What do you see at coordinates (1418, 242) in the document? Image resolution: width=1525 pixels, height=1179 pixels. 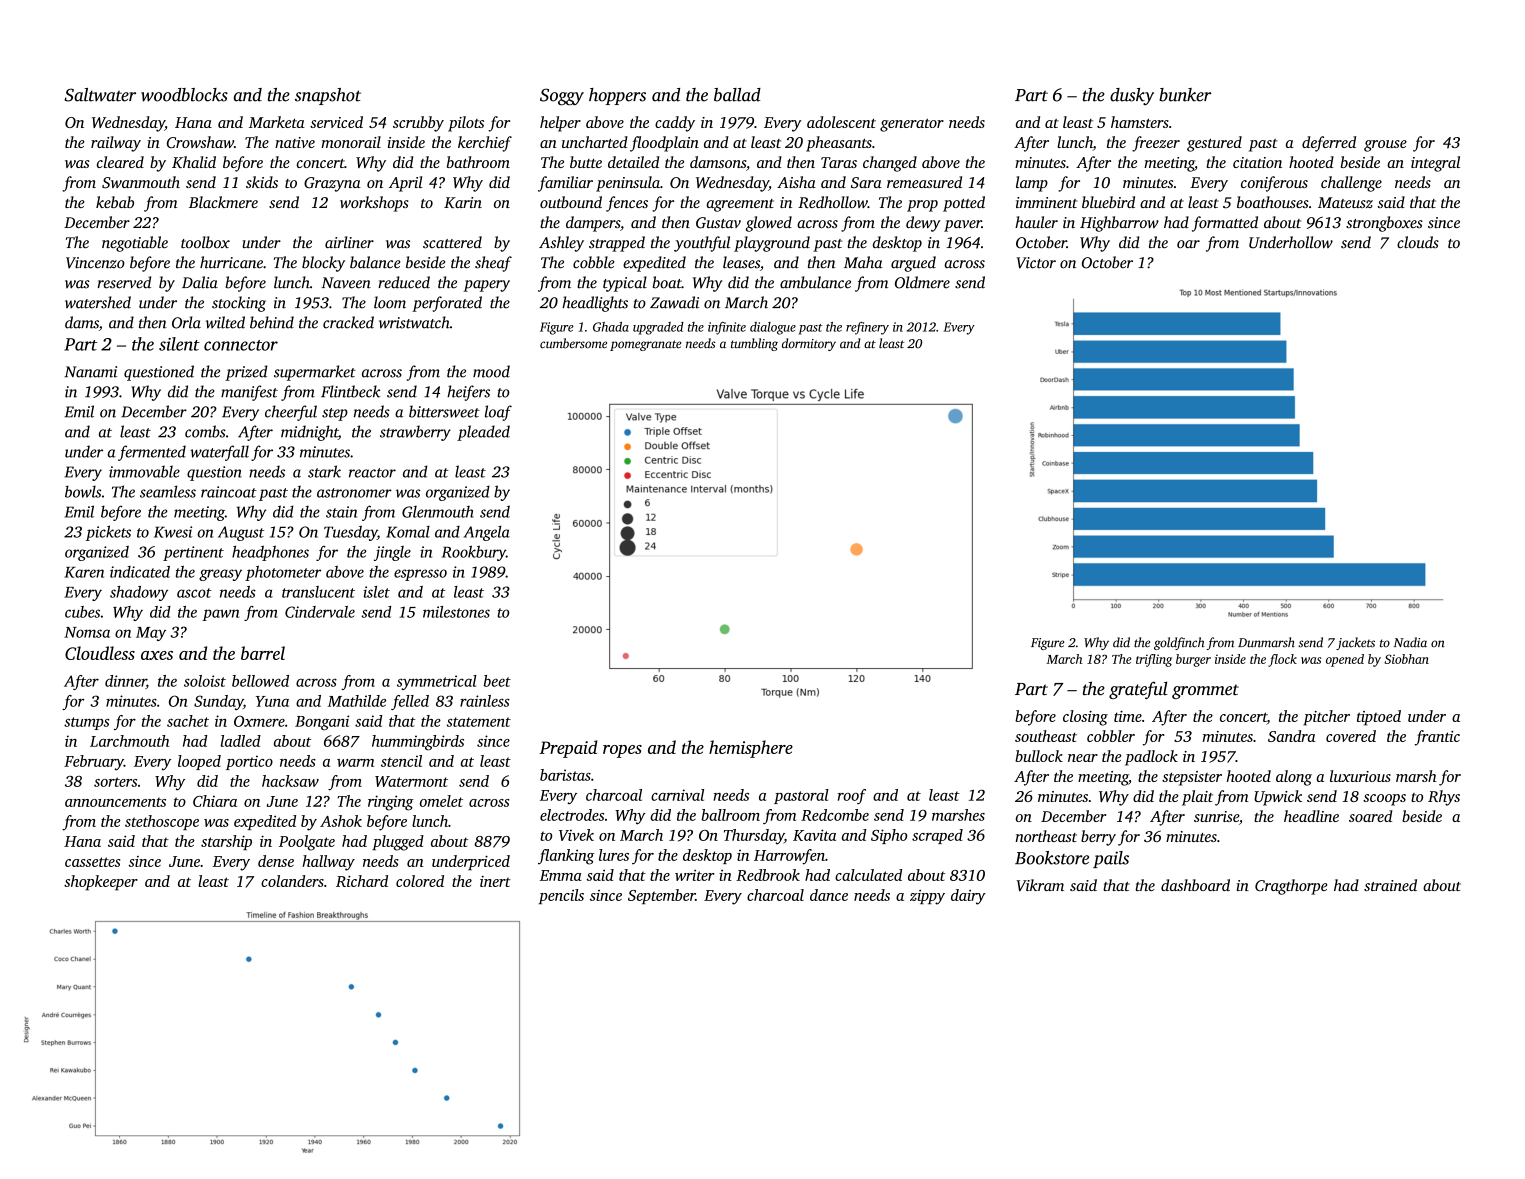 I see `clouds` at bounding box center [1418, 242].
